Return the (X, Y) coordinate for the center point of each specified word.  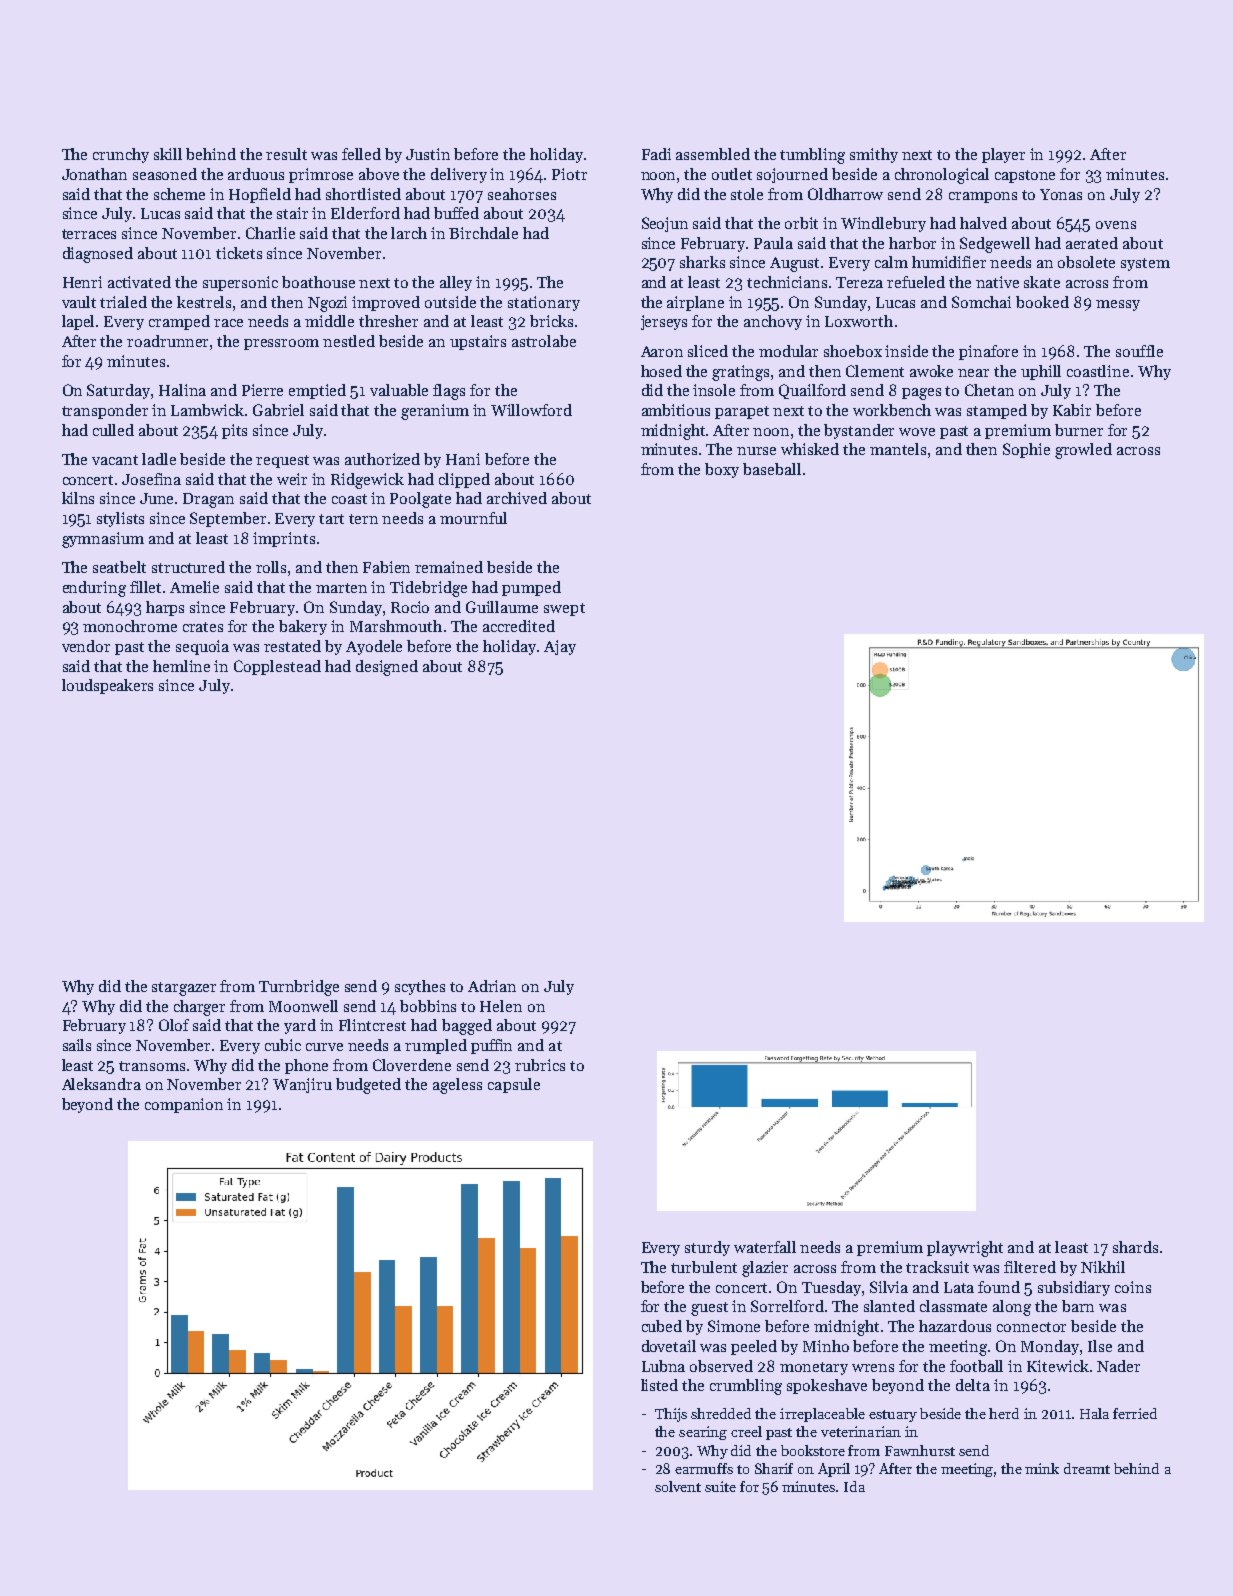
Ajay (560, 647)
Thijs (671, 1415)
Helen (501, 1006)
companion (184, 1105)
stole (747, 194)
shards (1135, 1247)
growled (1083, 451)
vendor (86, 646)
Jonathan (94, 174)
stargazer (184, 989)
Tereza (859, 282)
